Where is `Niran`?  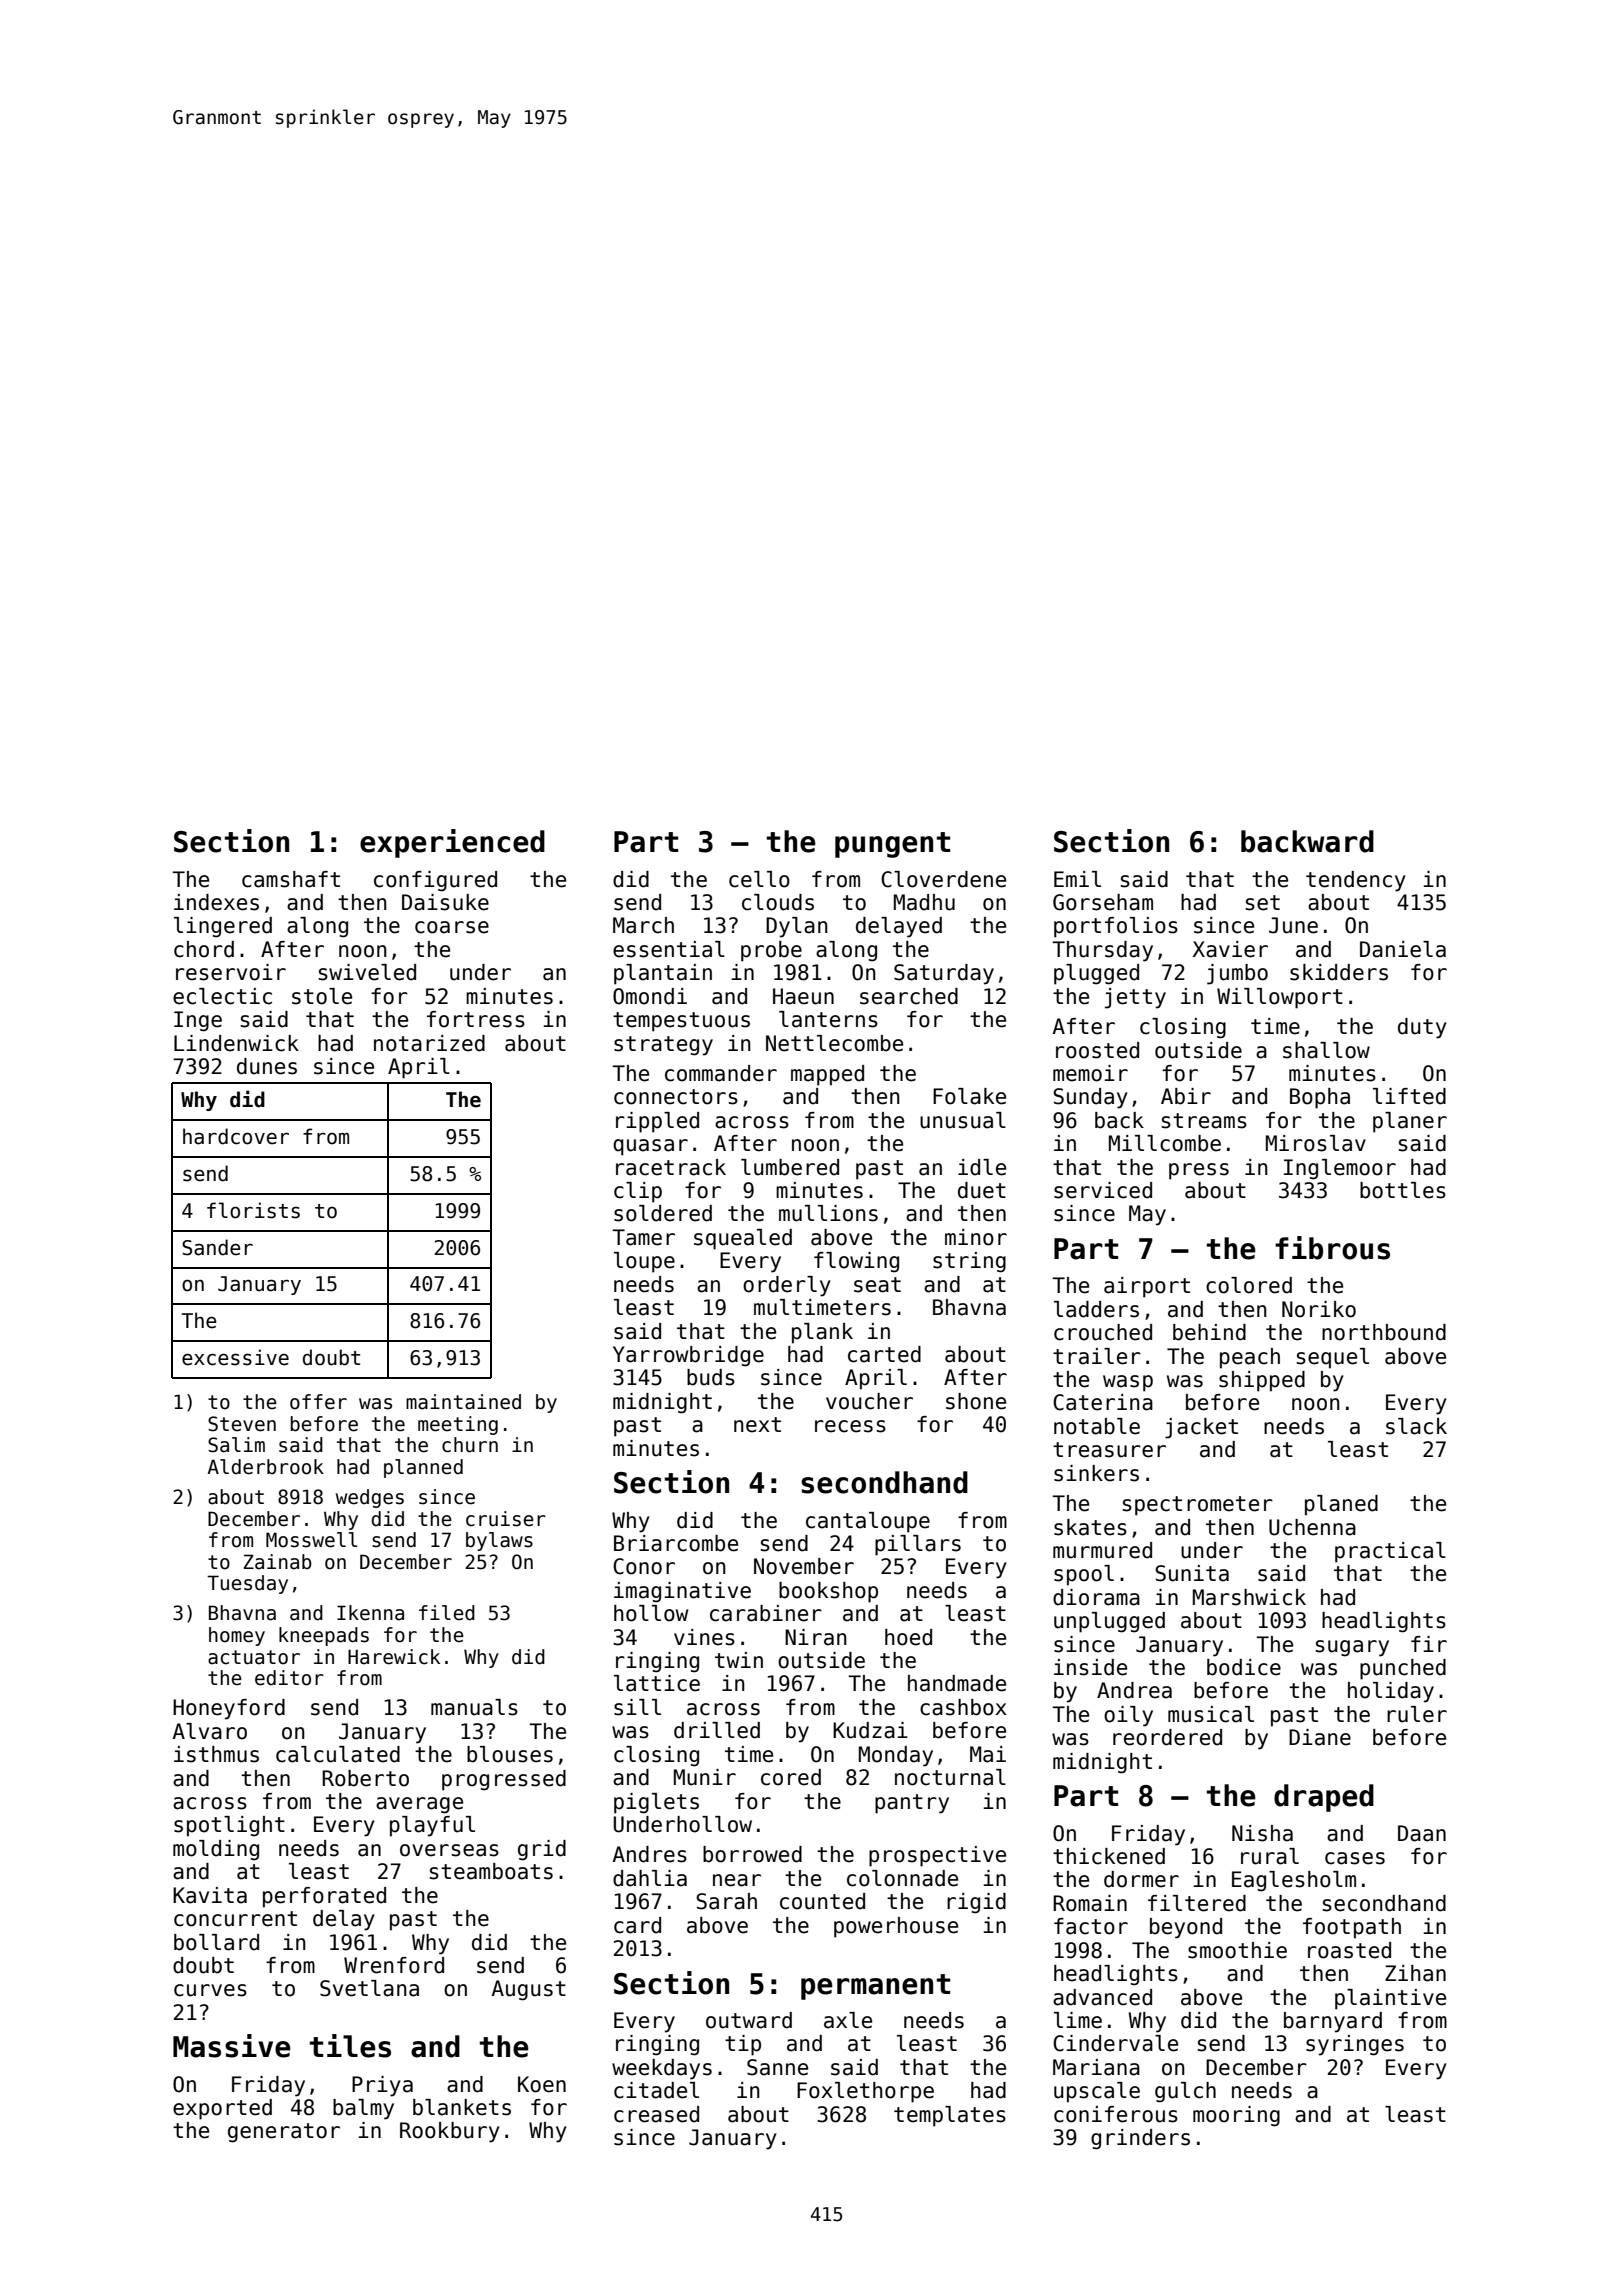 Niran is located at coordinates (816, 1637).
